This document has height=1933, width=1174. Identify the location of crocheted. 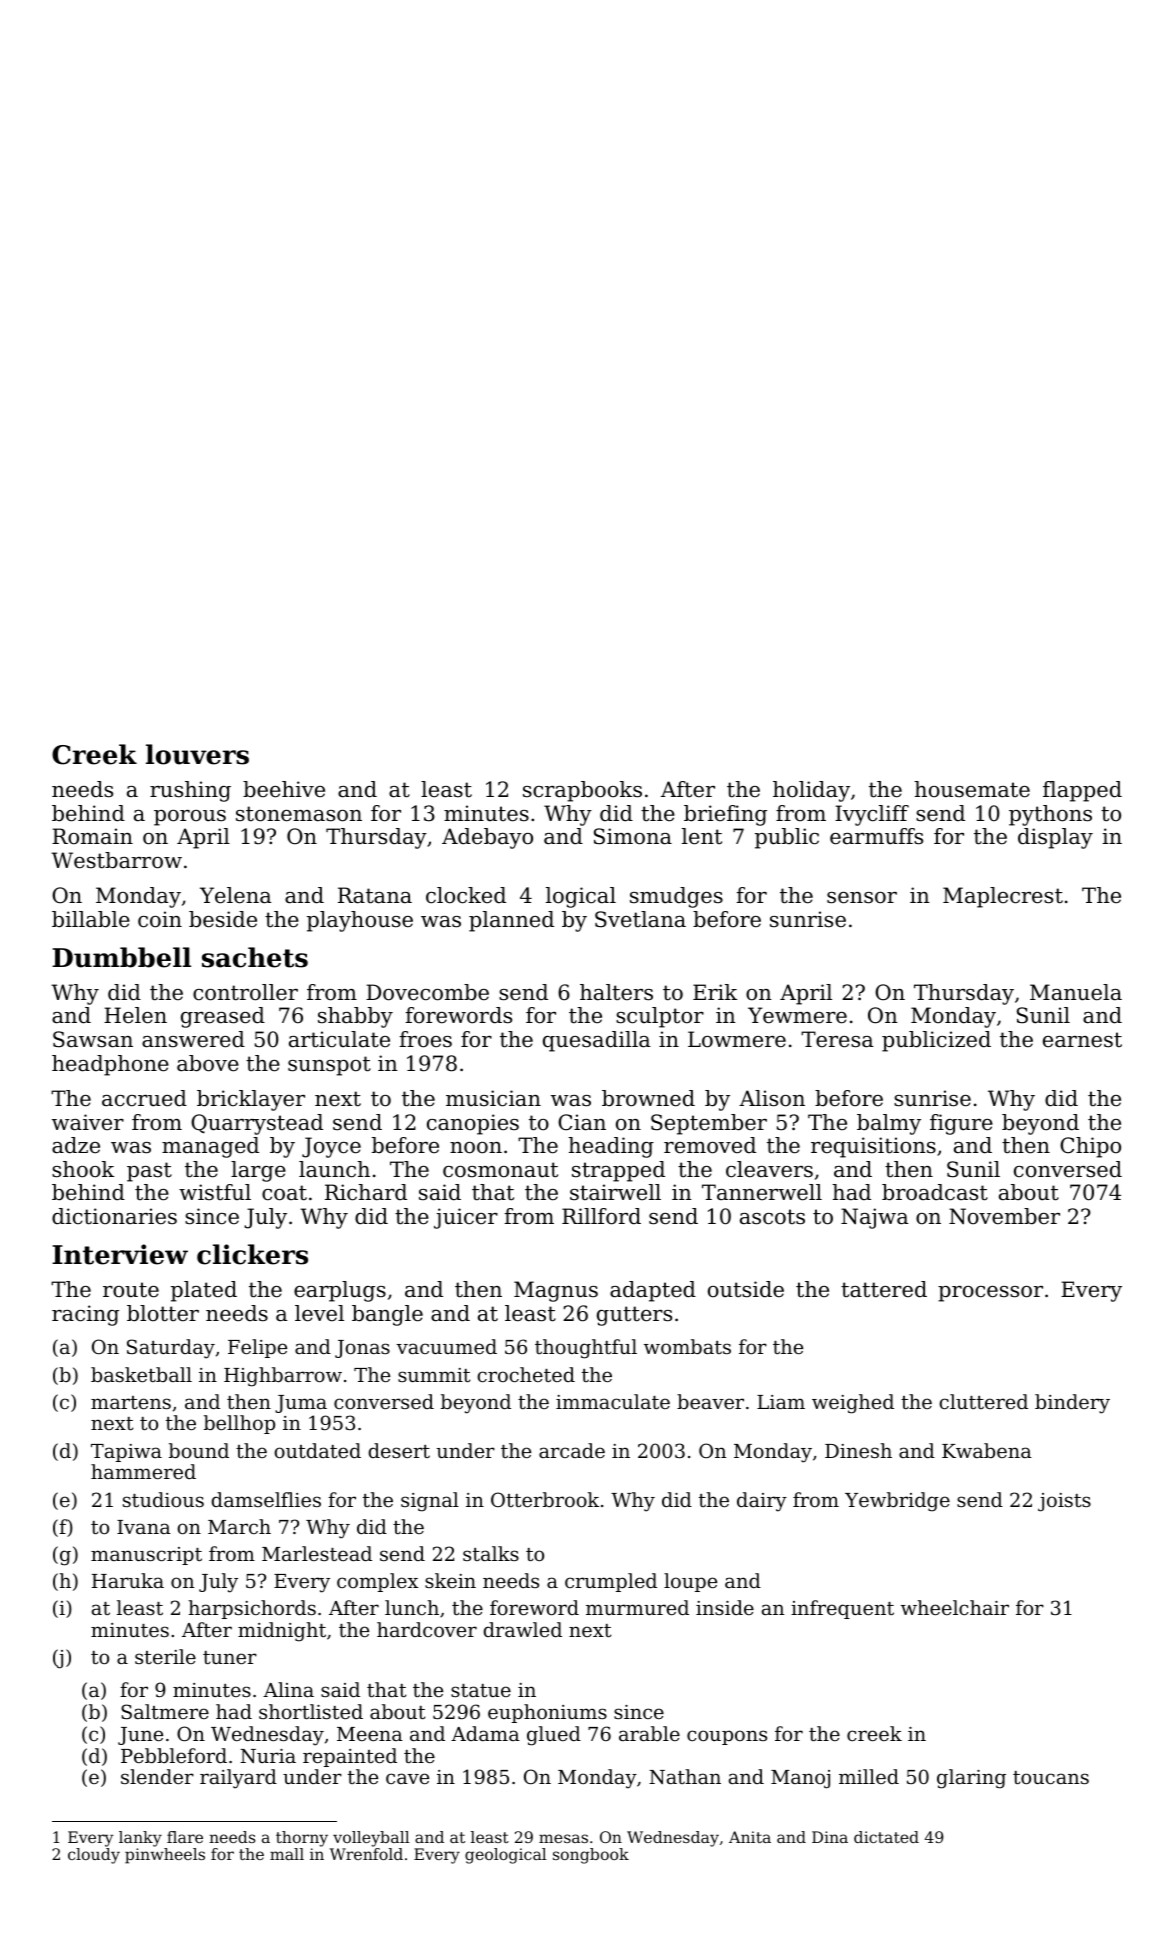
(526, 1374).
